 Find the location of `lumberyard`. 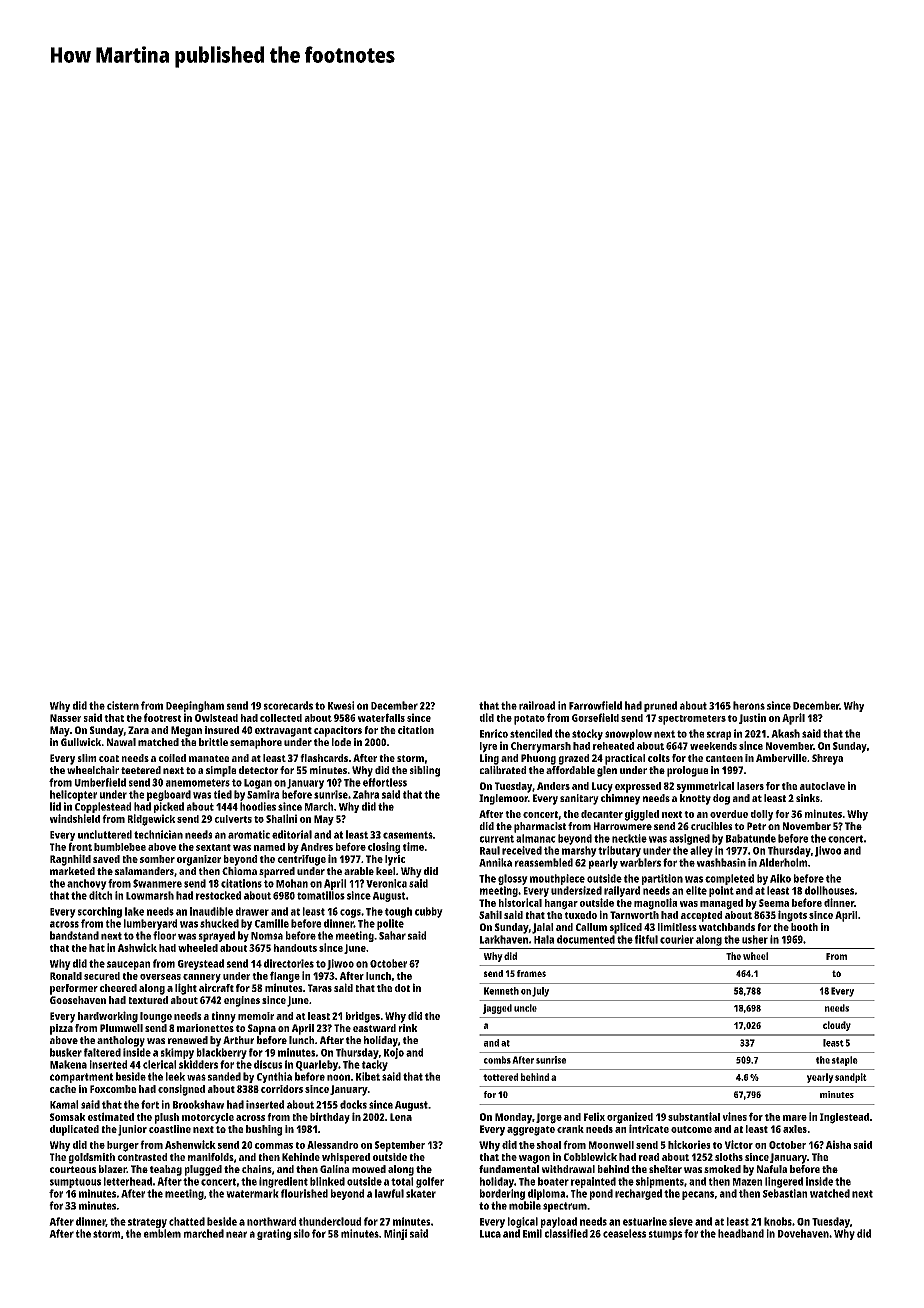

lumberyard is located at coordinates (150, 924).
